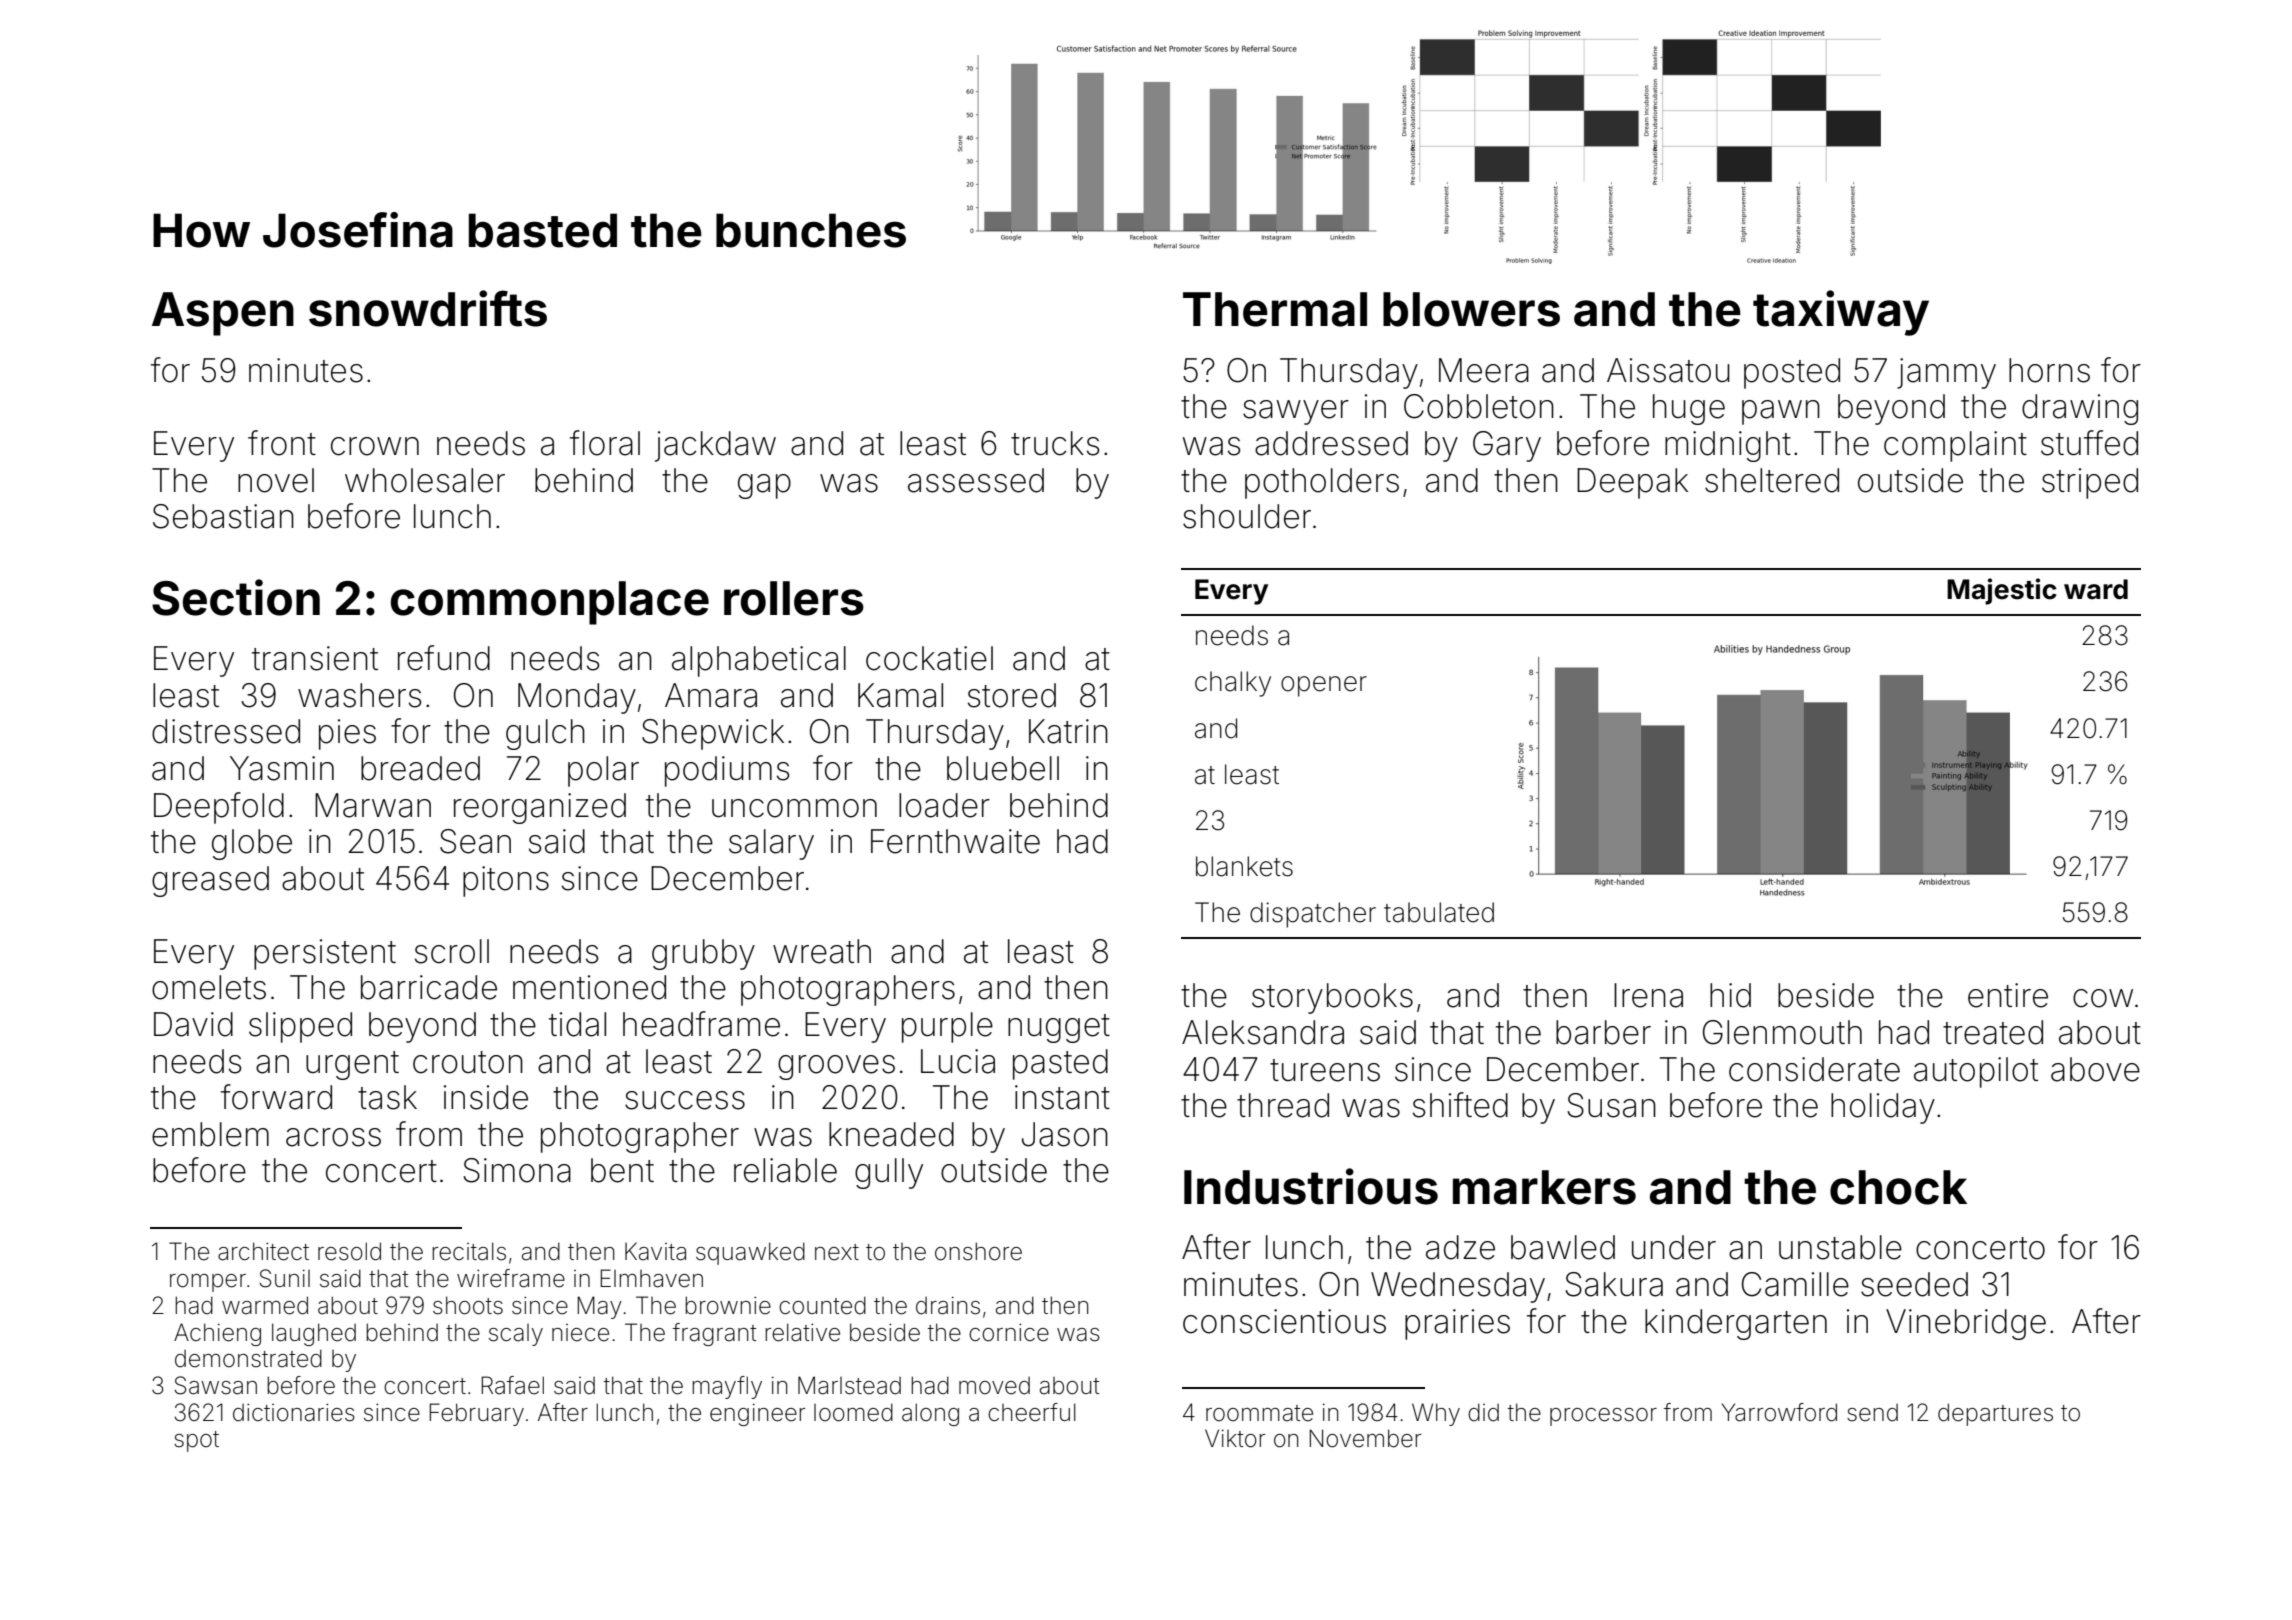 Image resolution: width=2292 pixels, height=1620 pixels. Describe the element at coordinates (223, 516) in the screenshot. I see `Sebastian` at that location.
